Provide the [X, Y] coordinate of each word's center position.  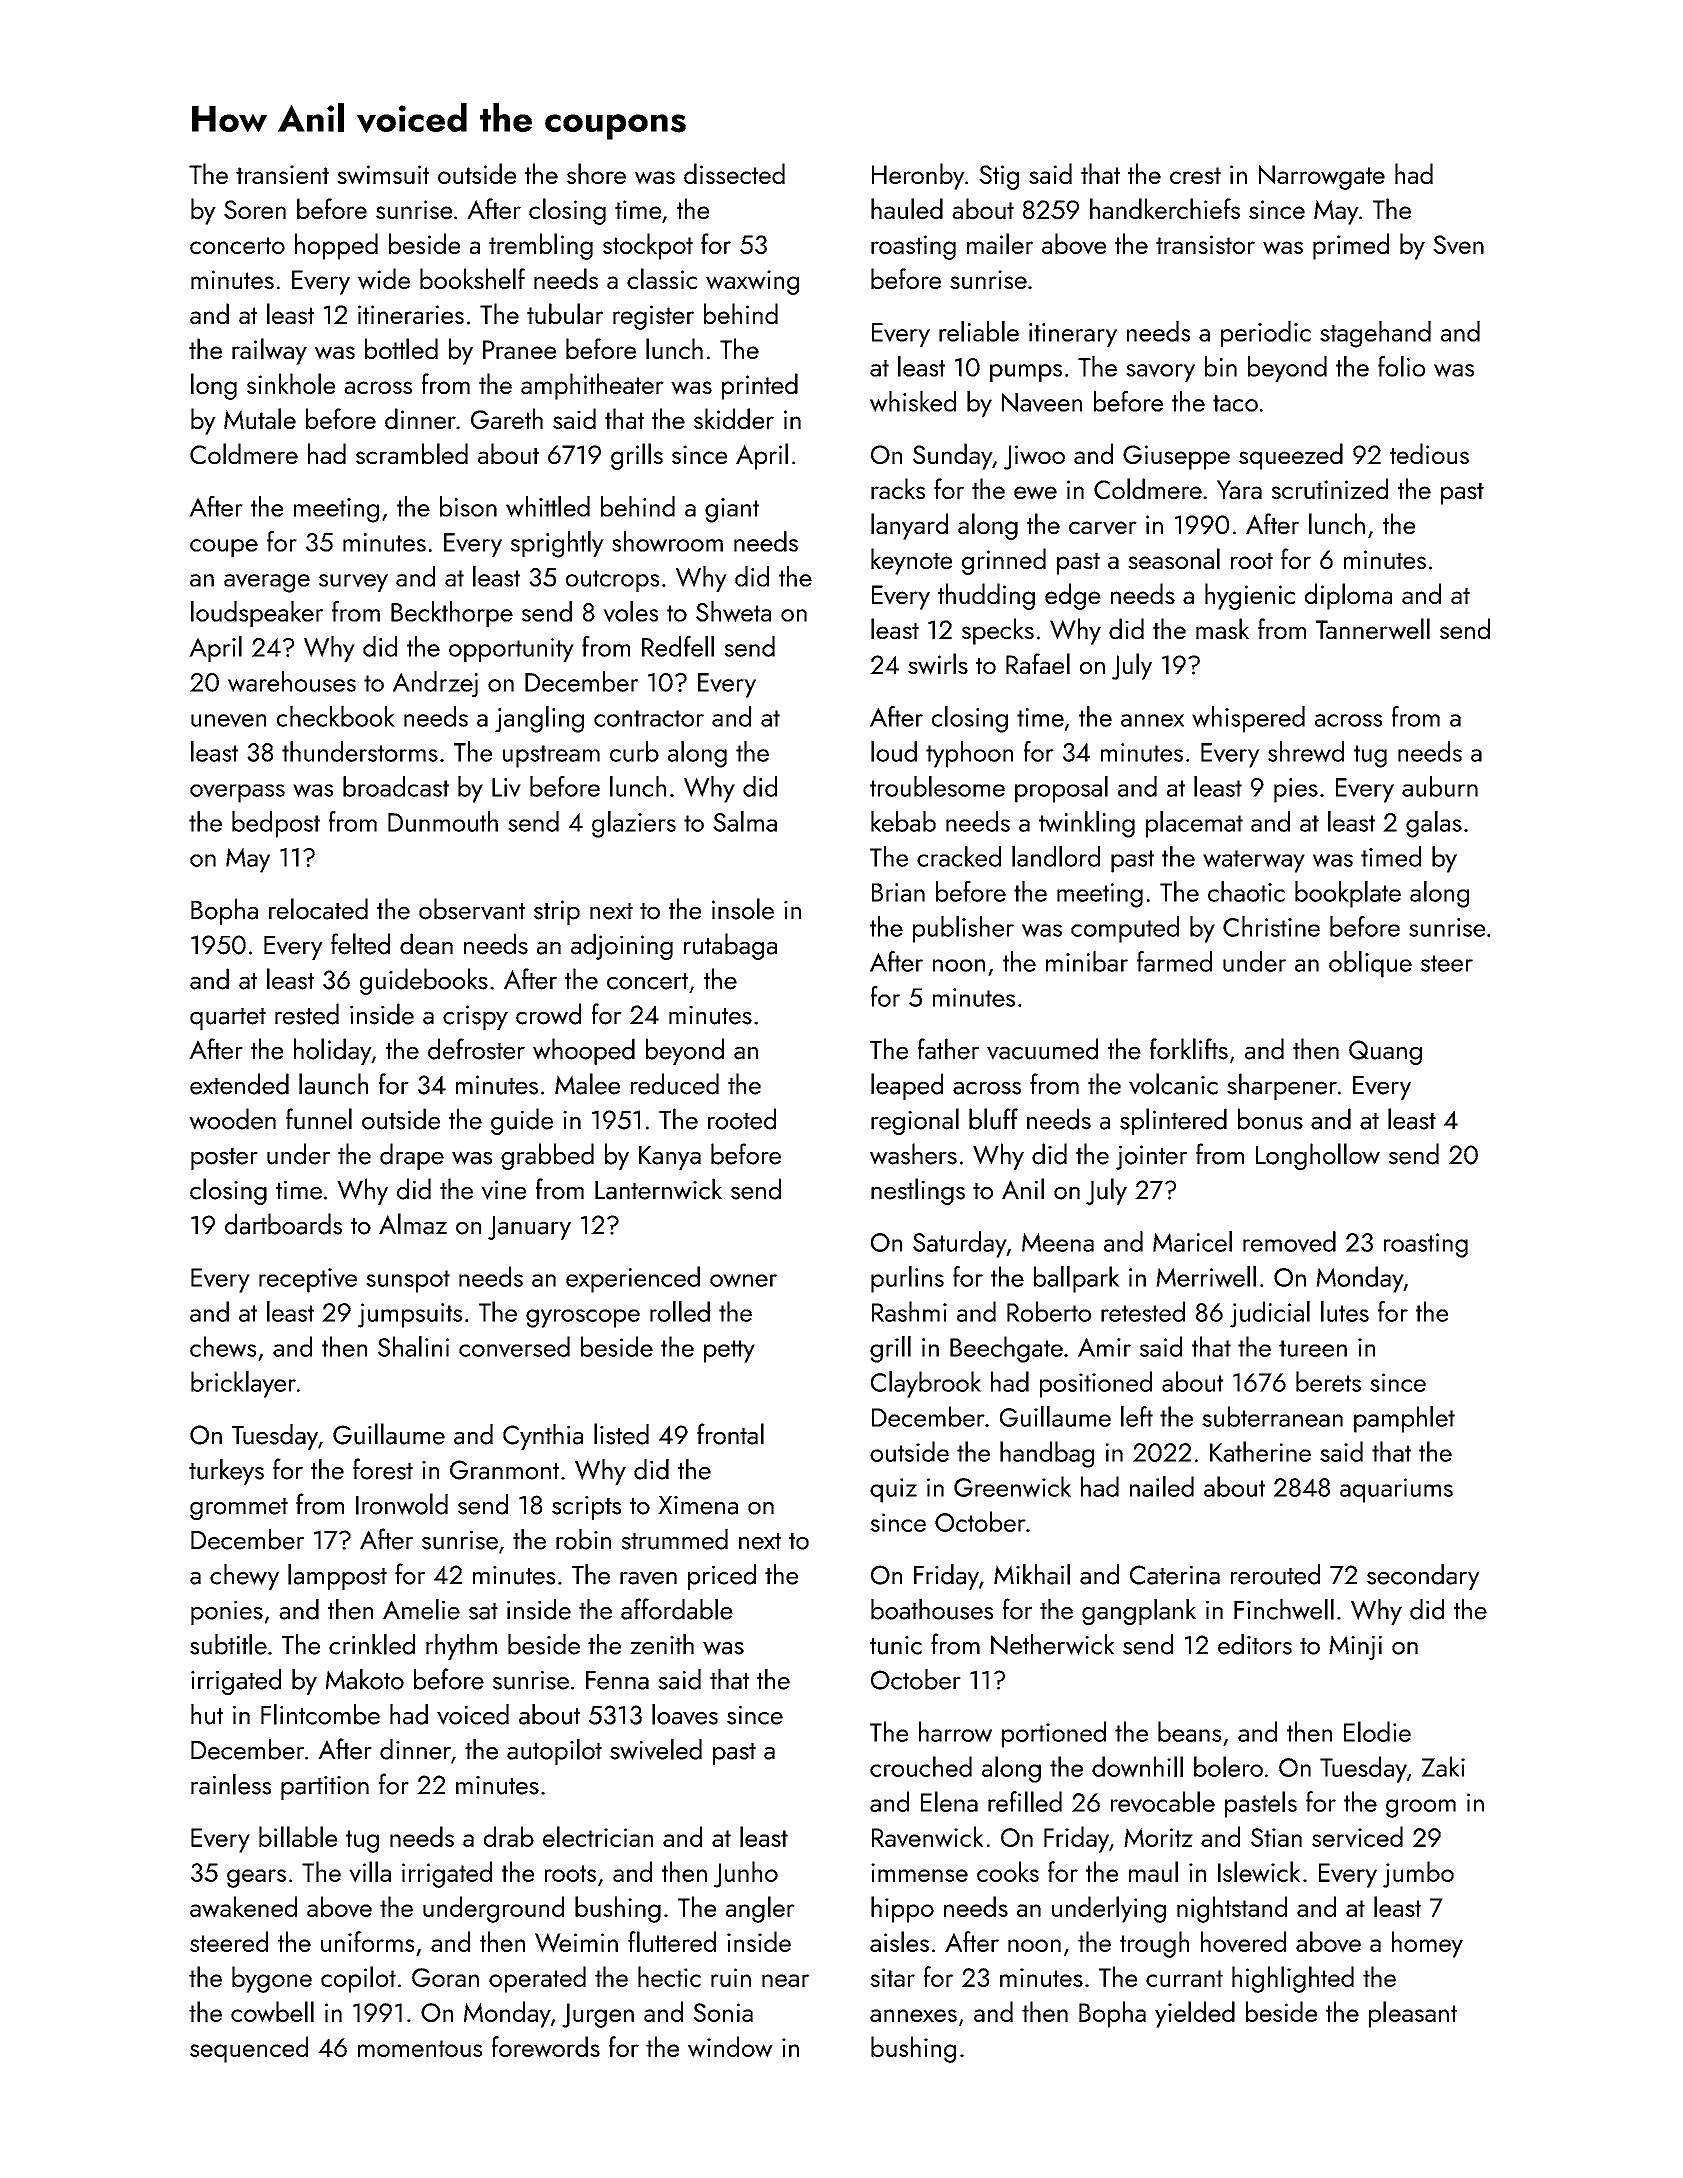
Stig [999, 177]
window [730, 2047]
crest [1195, 175]
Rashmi [909, 1311]
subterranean [1272, 1416]
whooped [584, 1051]
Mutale [260, 418]
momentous [420, 2048]
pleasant [1413, 2014]
